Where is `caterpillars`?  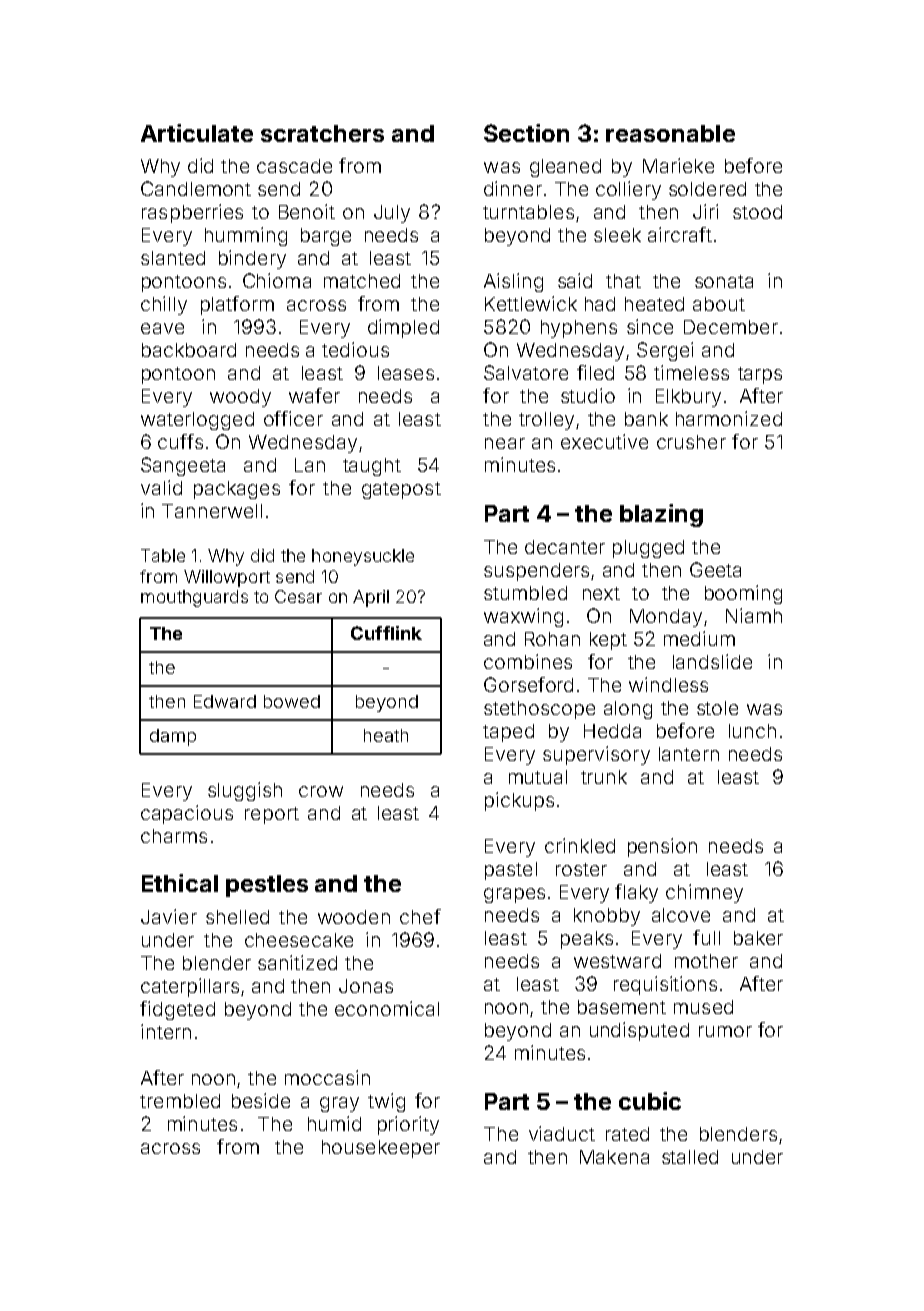 caterpillars is located at coordinates (190, 987).
